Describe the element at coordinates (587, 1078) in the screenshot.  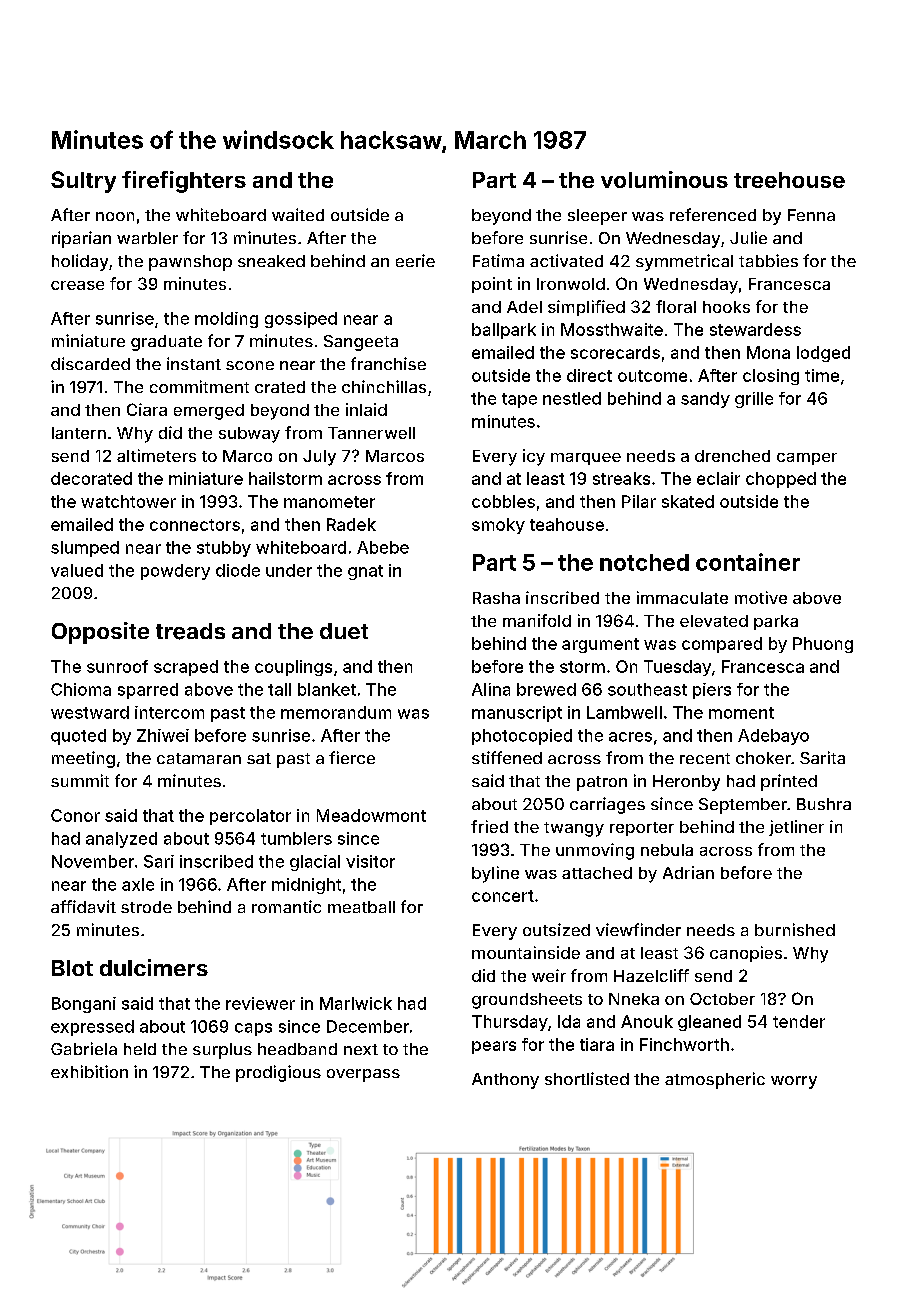
I see `shortlisted` at that location.
